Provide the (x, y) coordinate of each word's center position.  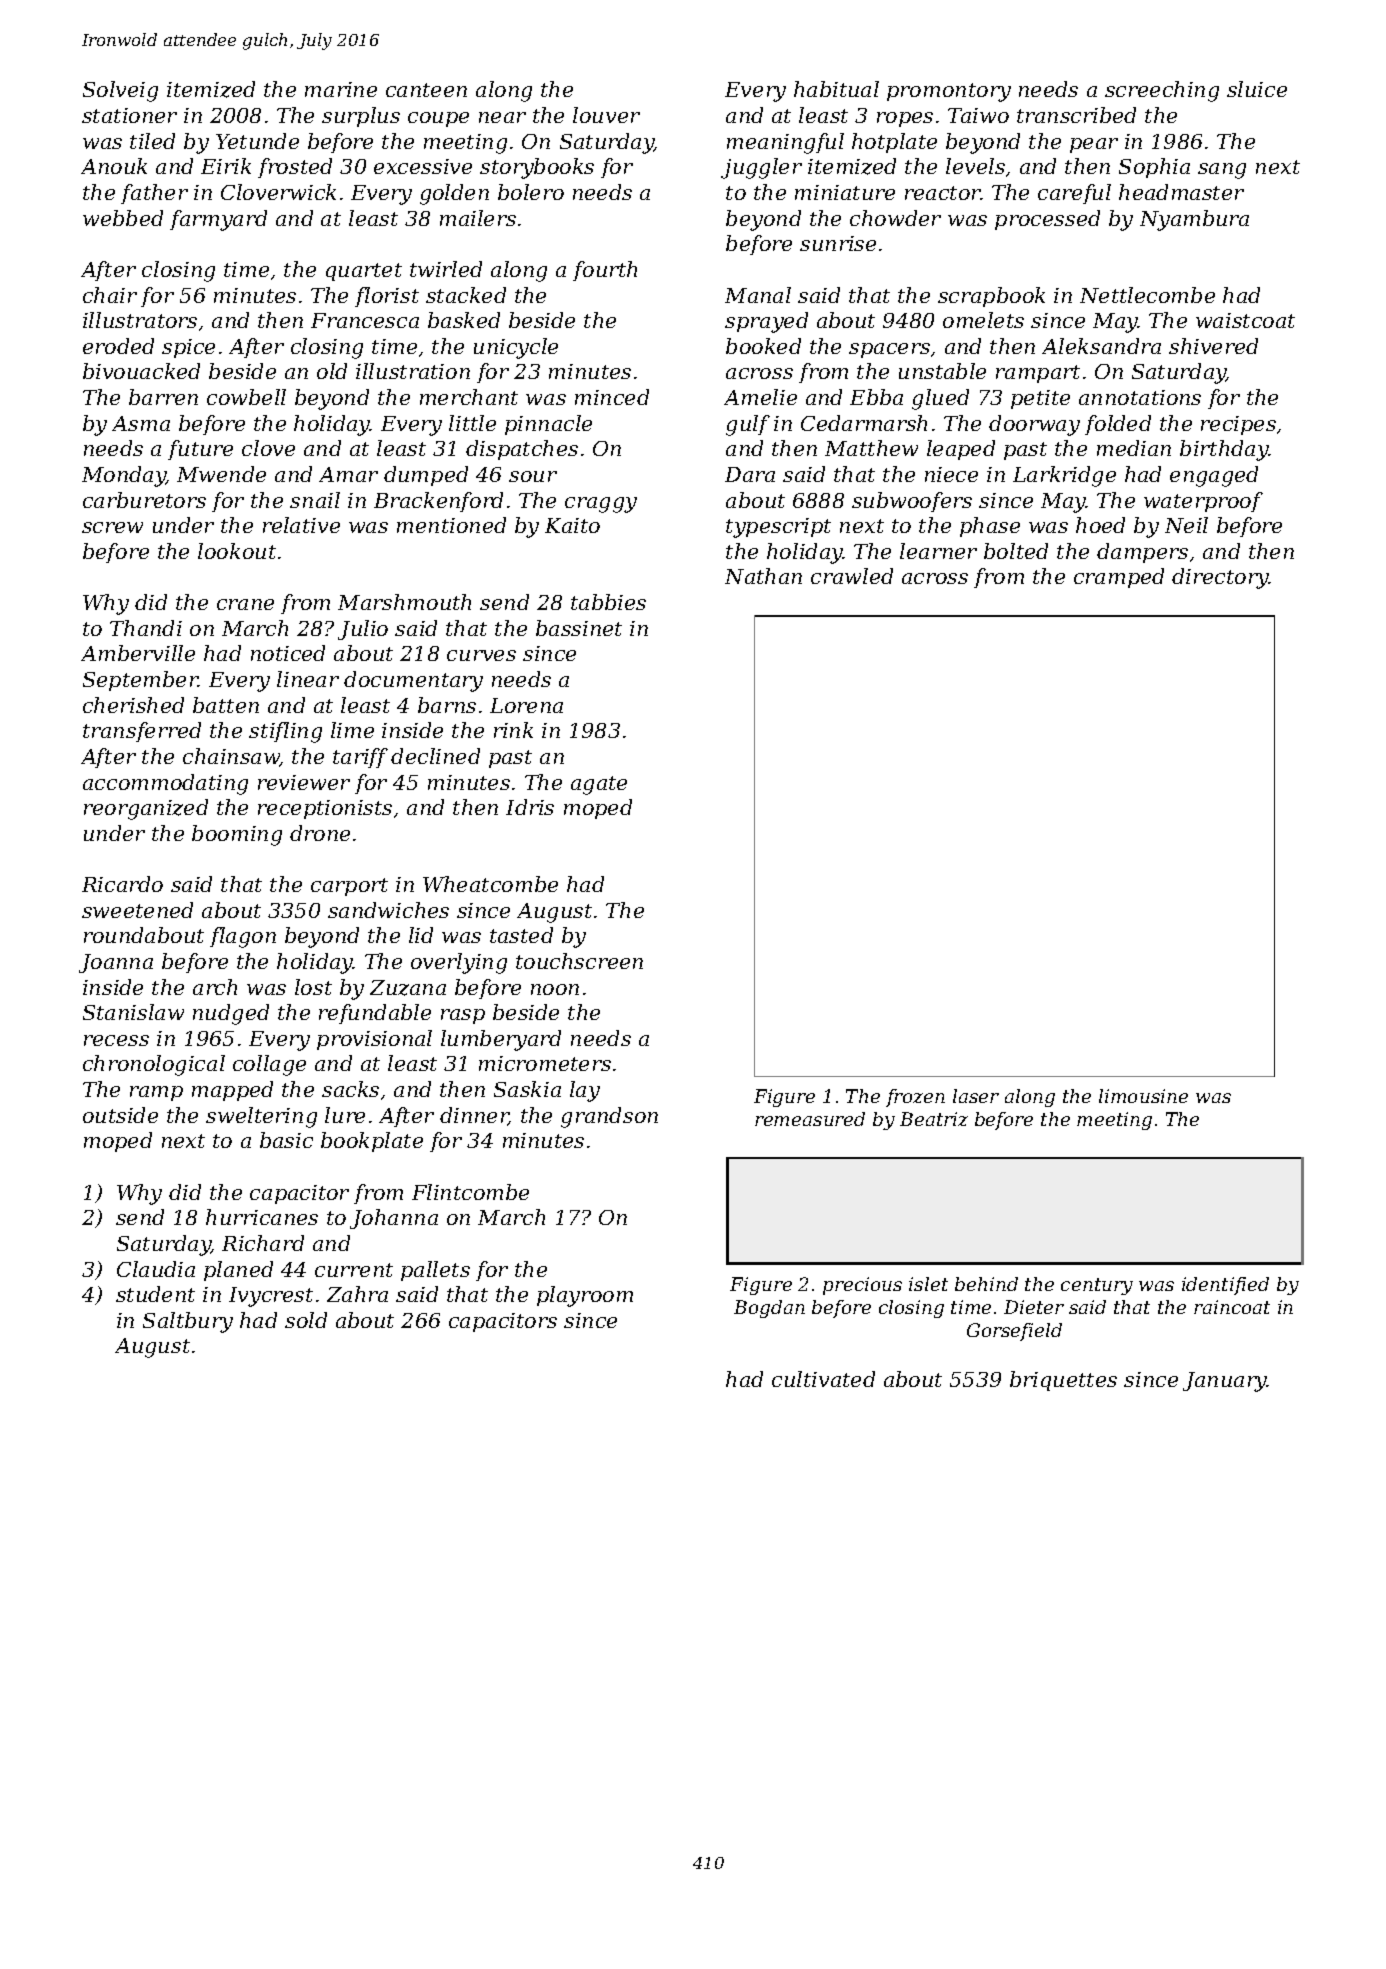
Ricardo (122, 884)
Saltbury (188, 1322)
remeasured (810, 1119)
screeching (1162, 91)
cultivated (823, 1379)
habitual (836, 89)
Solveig (120, 91)
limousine (1143, 1096)
